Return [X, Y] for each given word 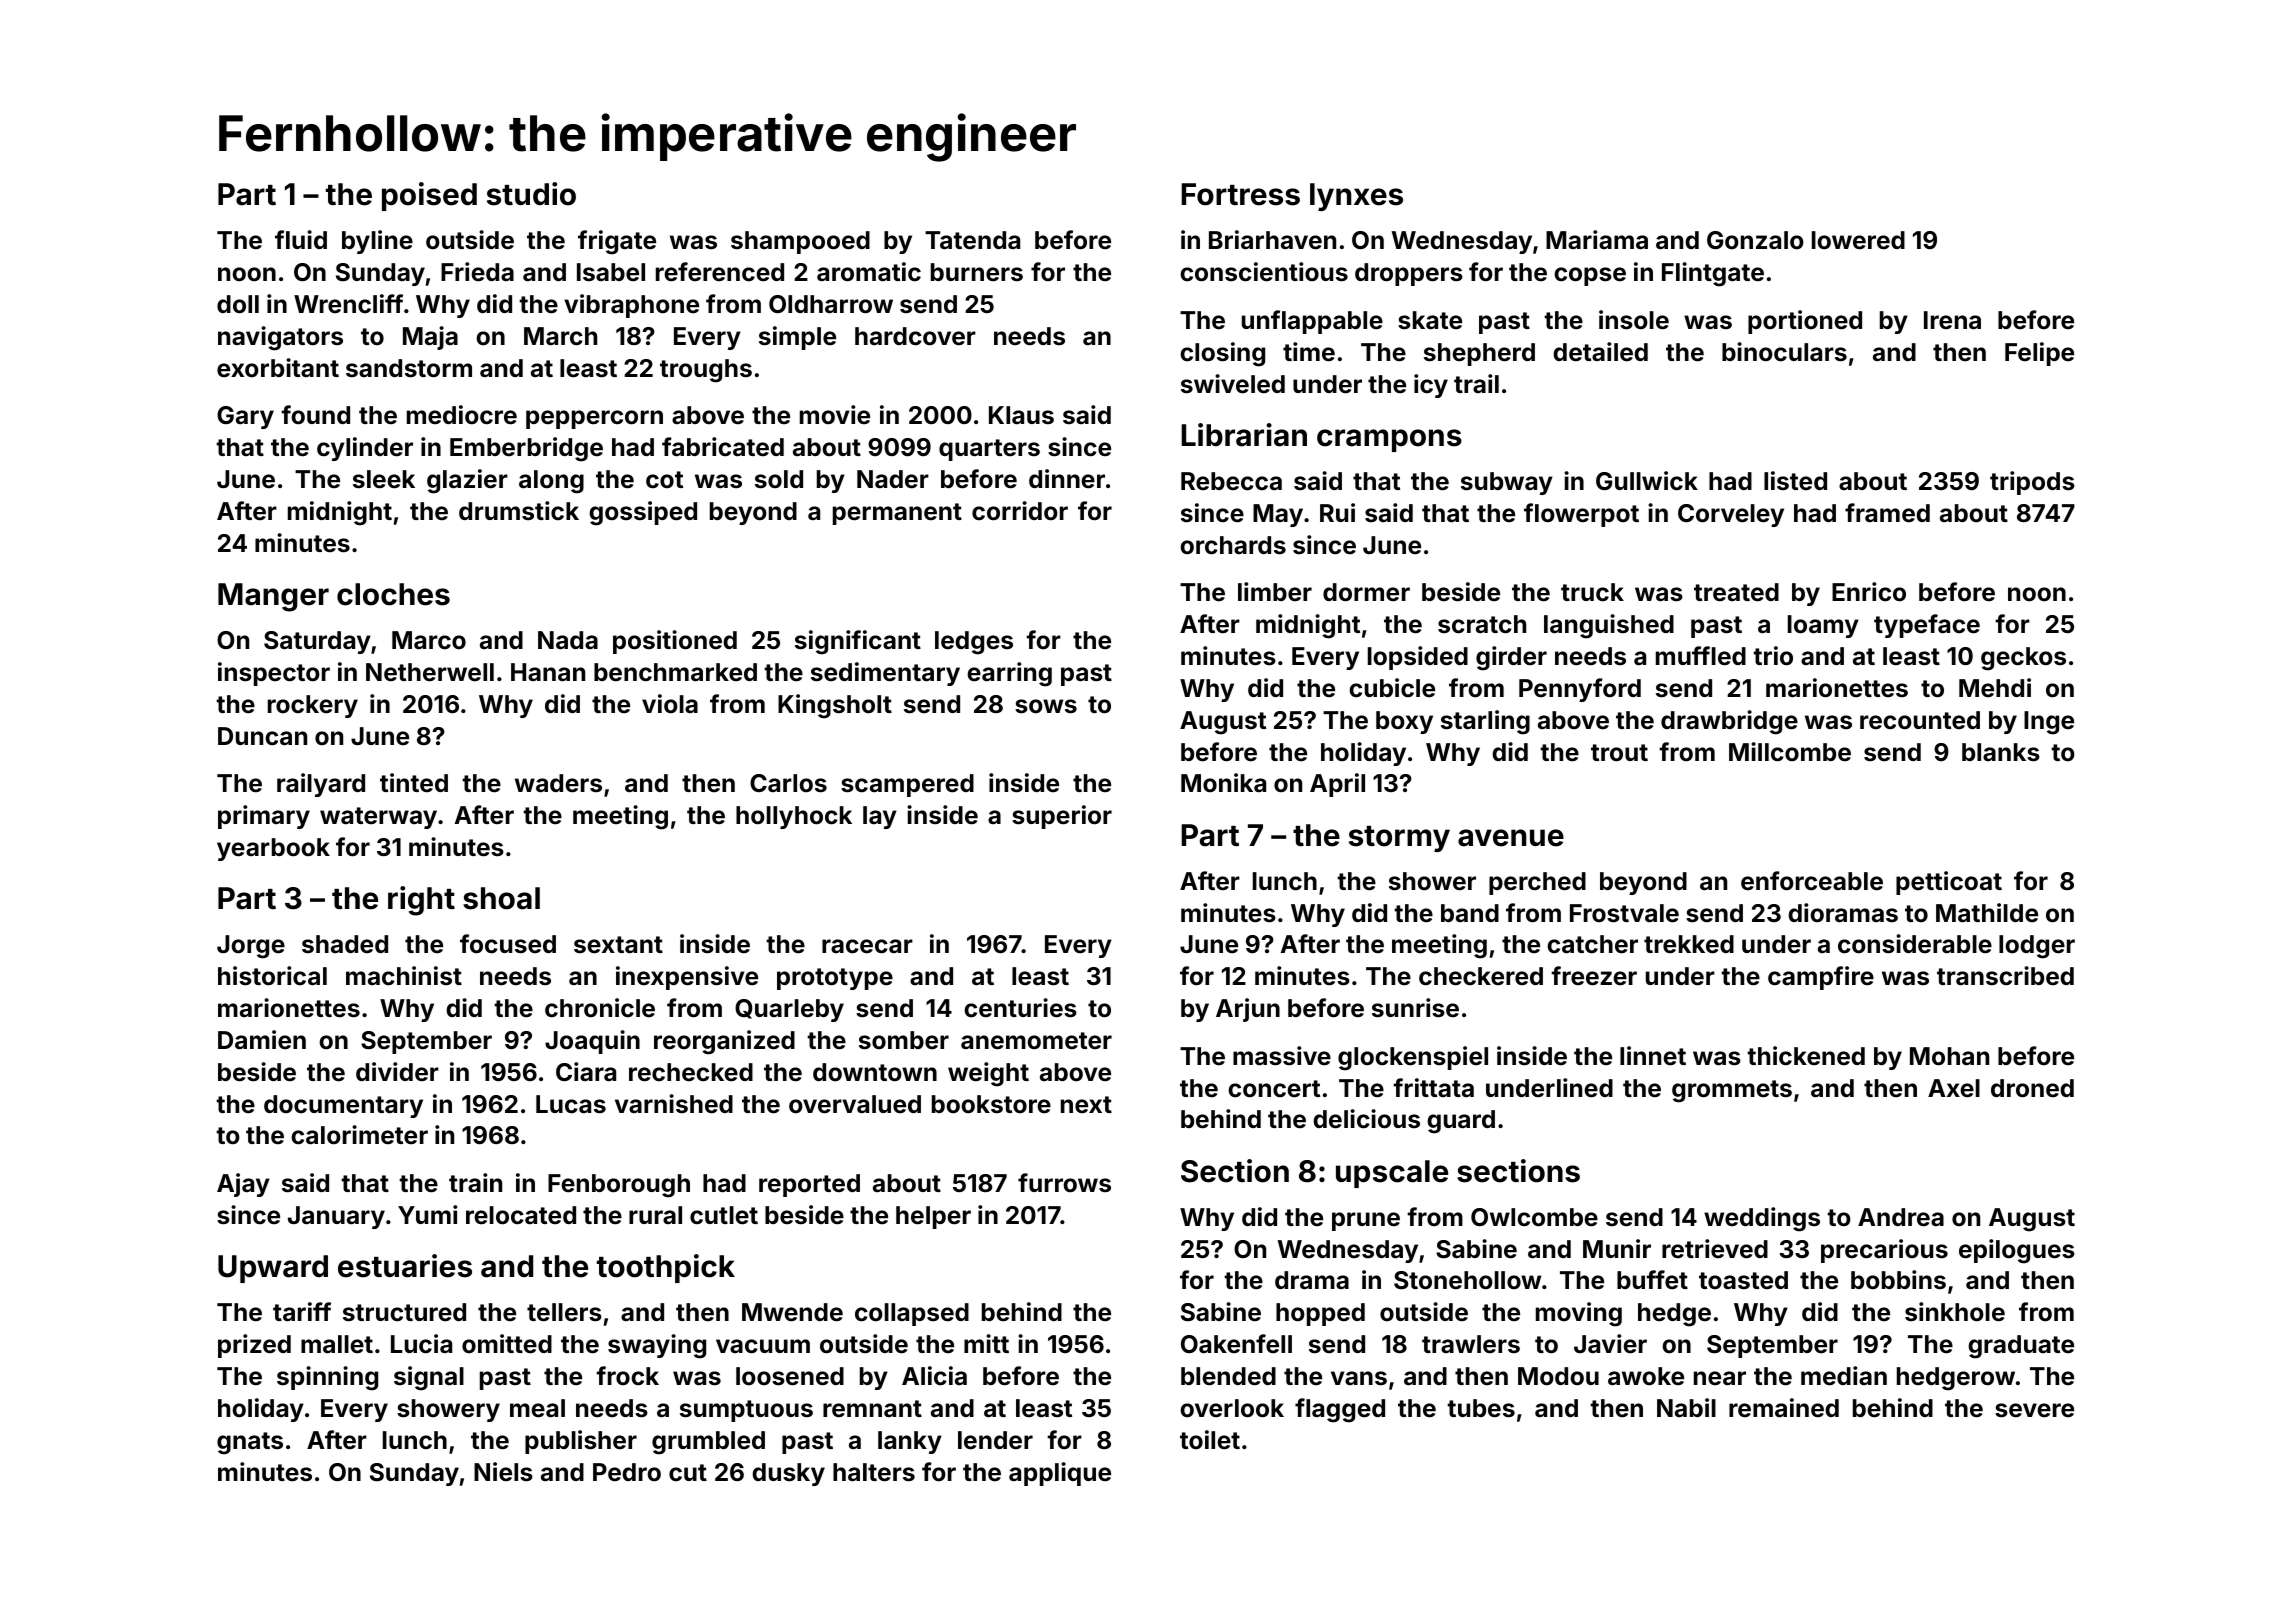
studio [531, 194]
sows [1046, 706]
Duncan [262, 736]
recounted [1920, 720]
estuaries [405, 1266]
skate [1430, 320]
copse [1590, 276]
